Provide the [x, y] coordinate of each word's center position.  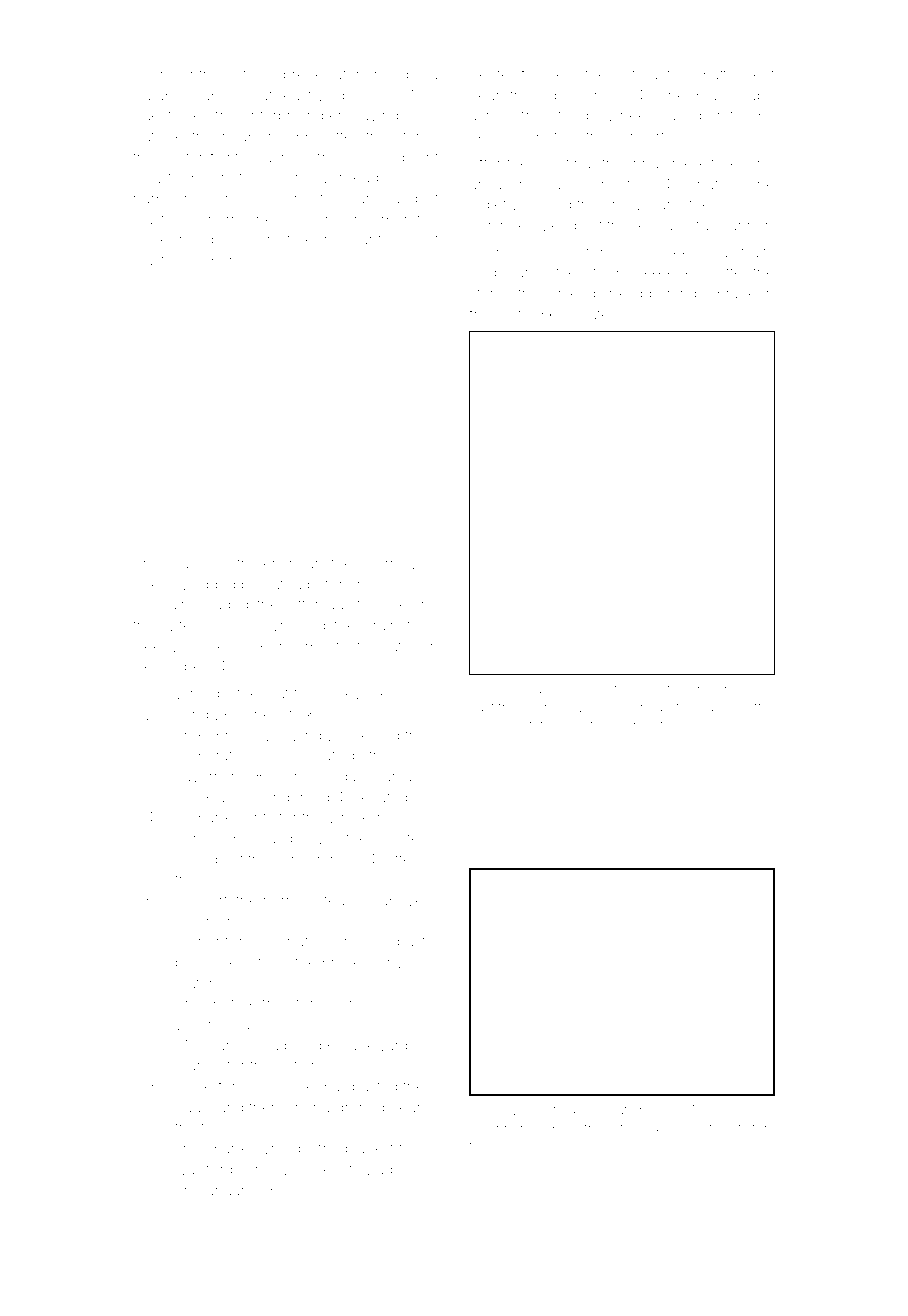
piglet [488, 206]
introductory [228, 76]
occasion [277, 756]
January [225, 1192]
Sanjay [397, 777]
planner [743, 227]
